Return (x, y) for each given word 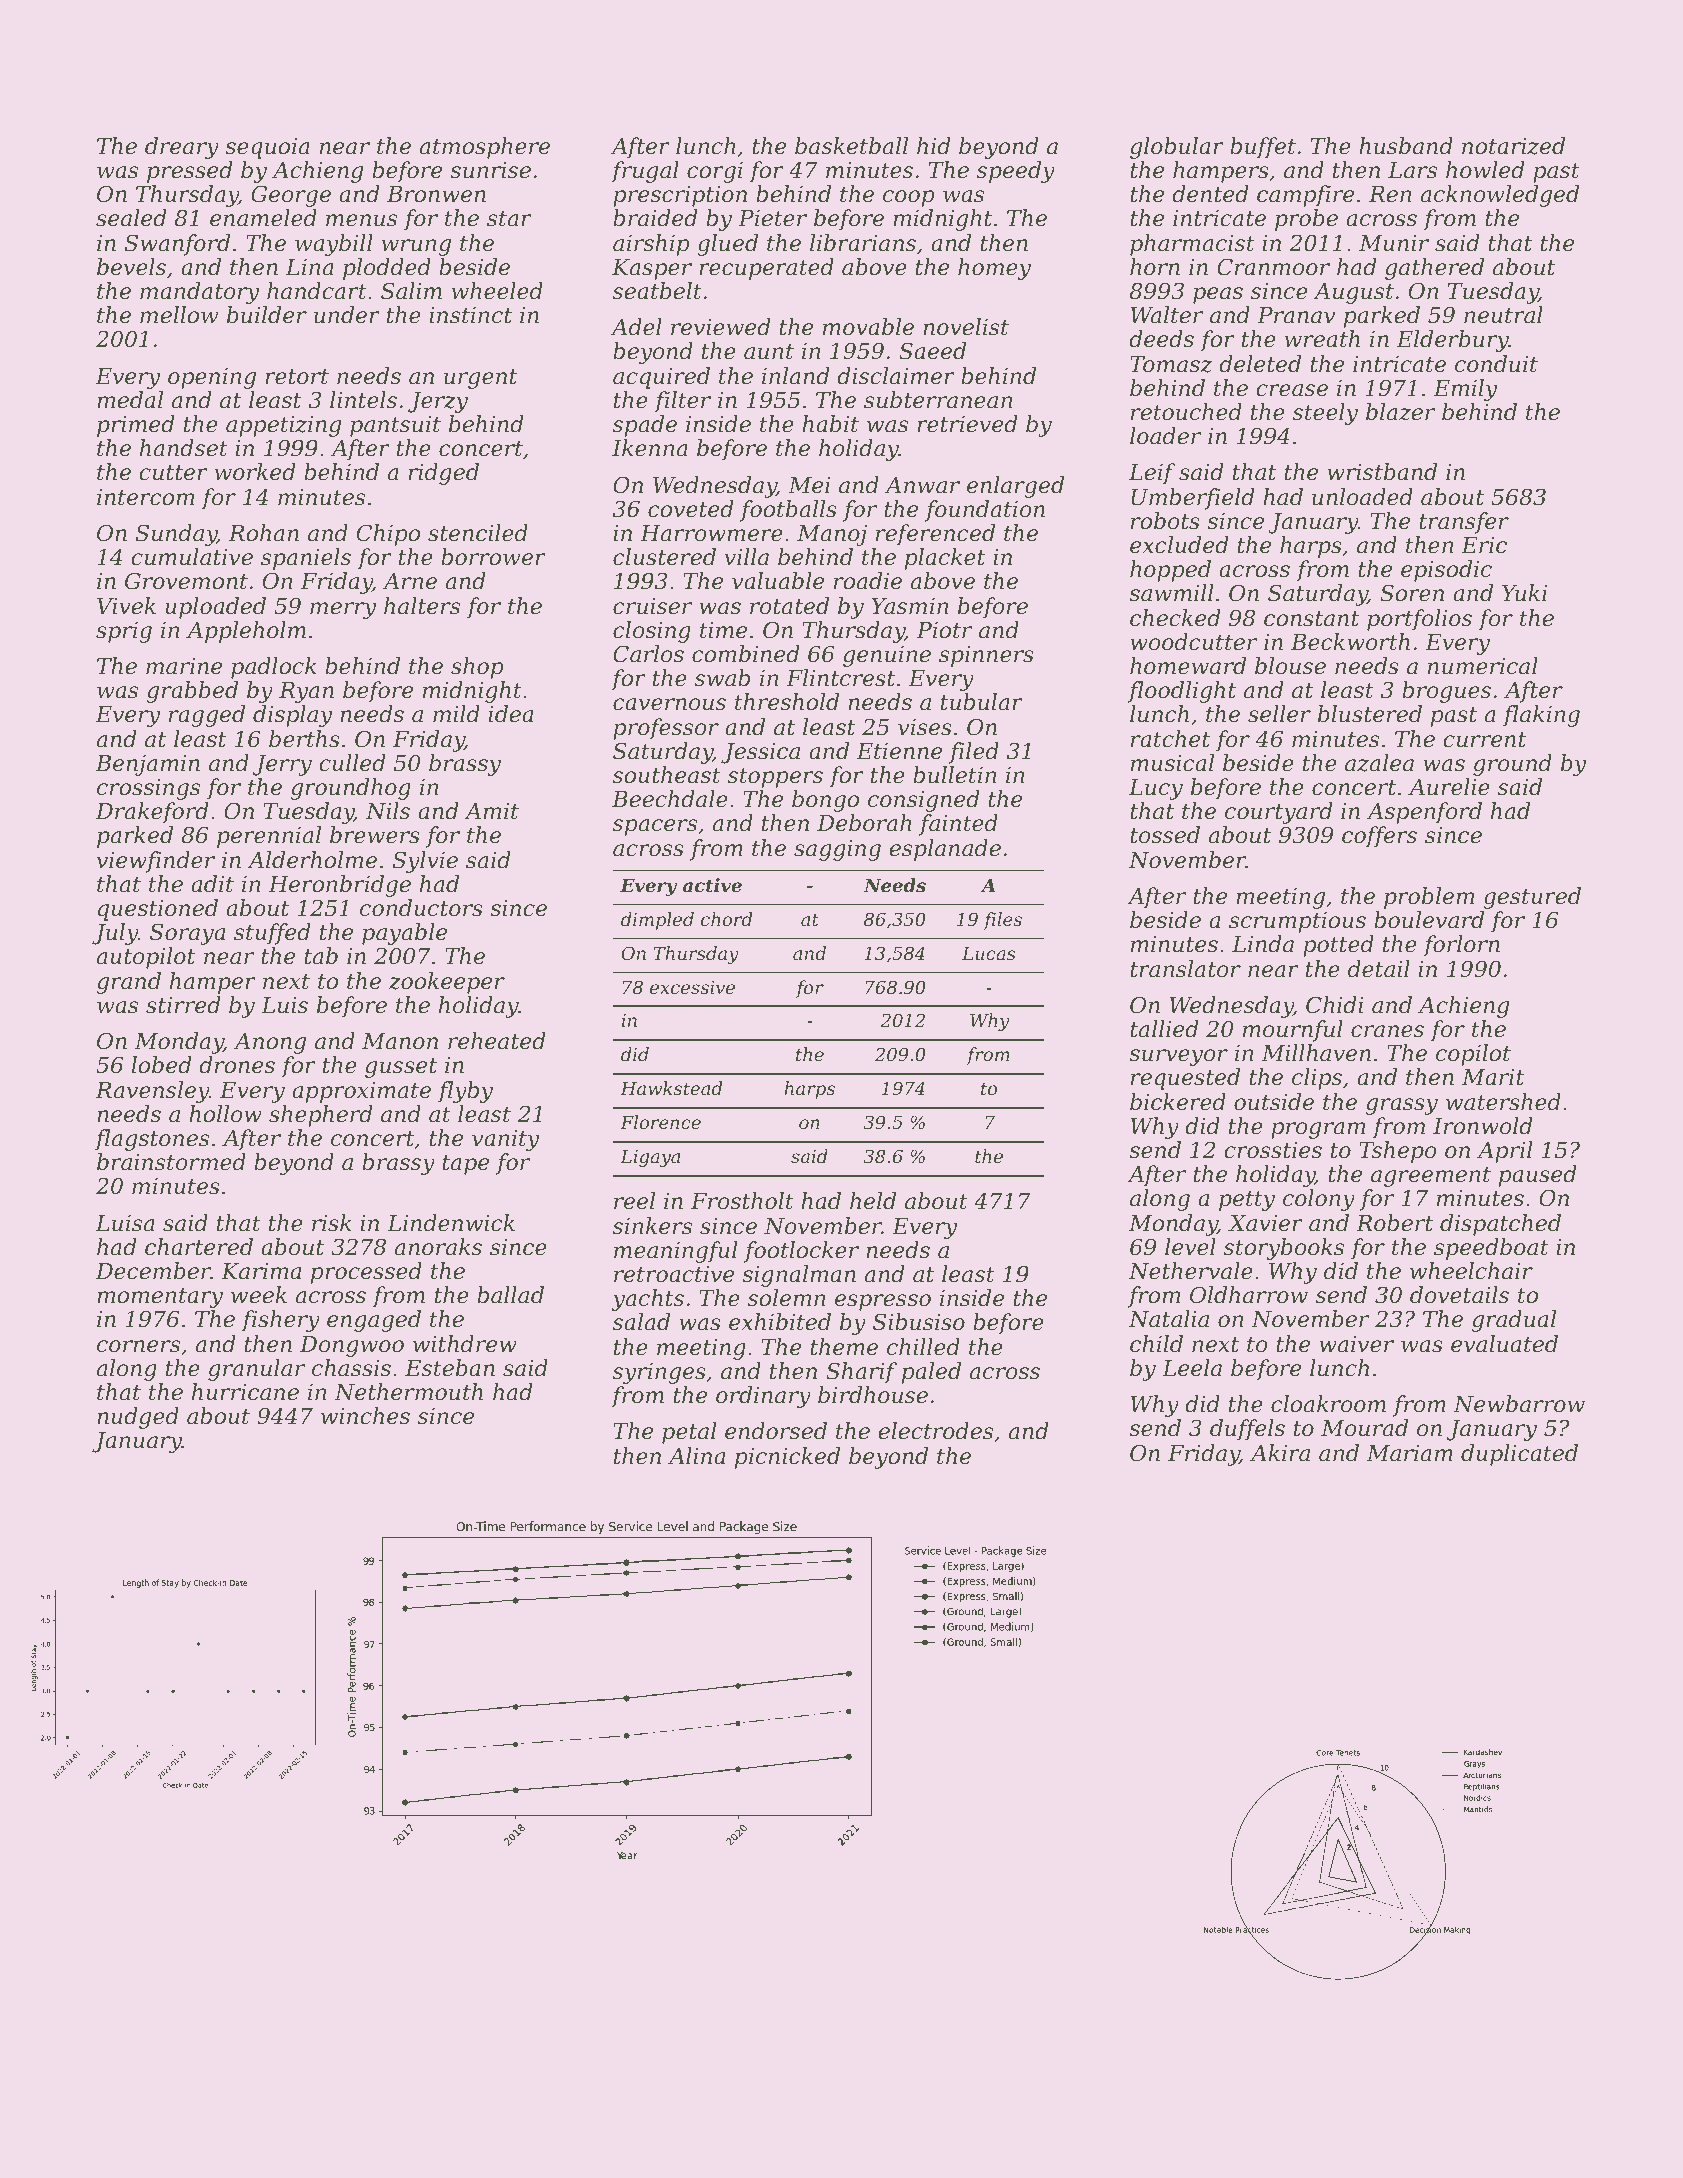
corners (138, 1346)
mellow (179, 315)
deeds (1161, 339)
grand (129, 983)
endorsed (776, 1431)
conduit (1496, 364)
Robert (1394, 1223)
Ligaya (650, 1158)
